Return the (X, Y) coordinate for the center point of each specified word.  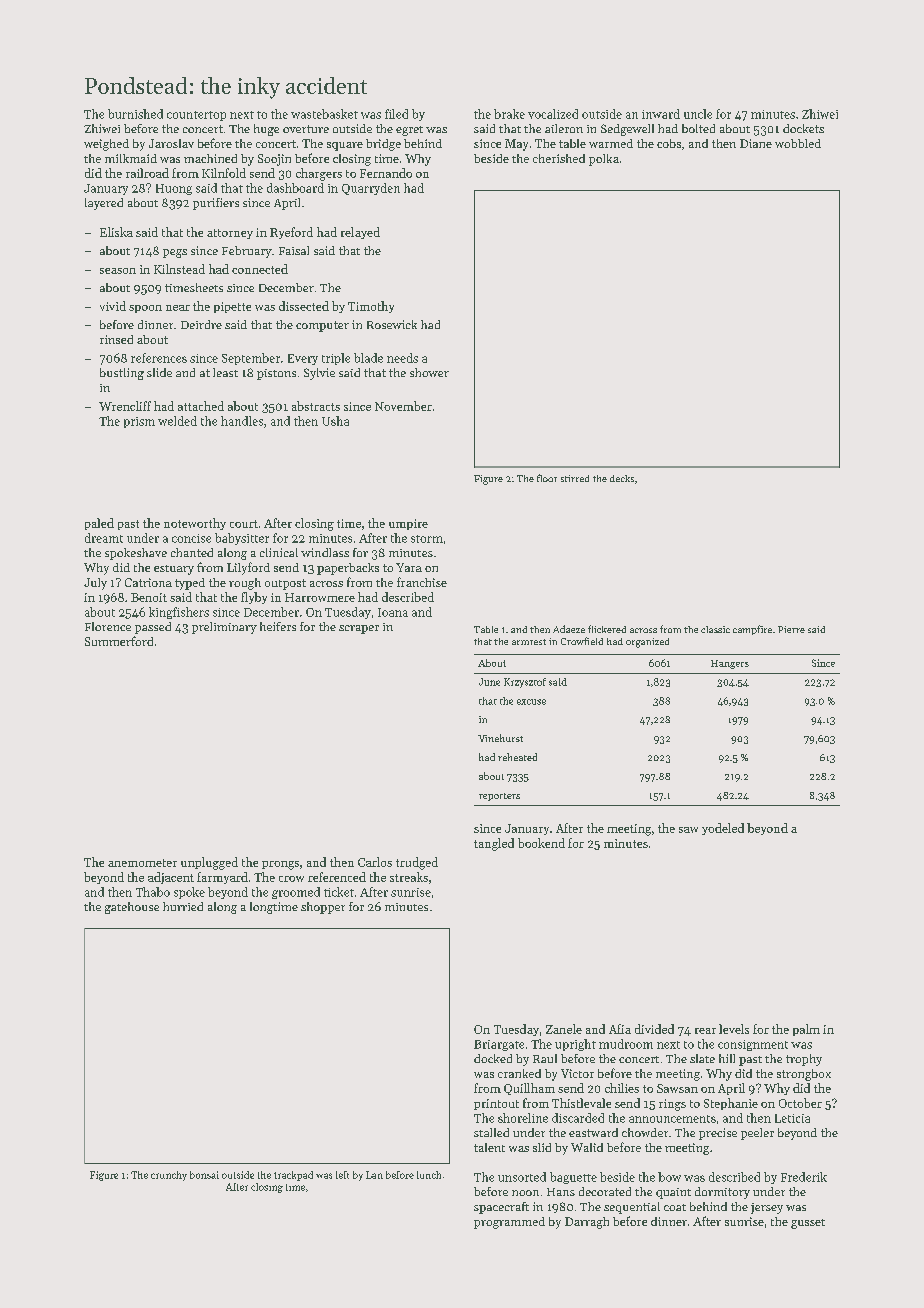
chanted (192, 552)
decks (622, 478)
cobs (669, 143)
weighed (106, 145)
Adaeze (569, 629)
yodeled (723, 829)
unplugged (209, 863)
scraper (359, 629)
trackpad (293, 1176)
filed (396, 114)
